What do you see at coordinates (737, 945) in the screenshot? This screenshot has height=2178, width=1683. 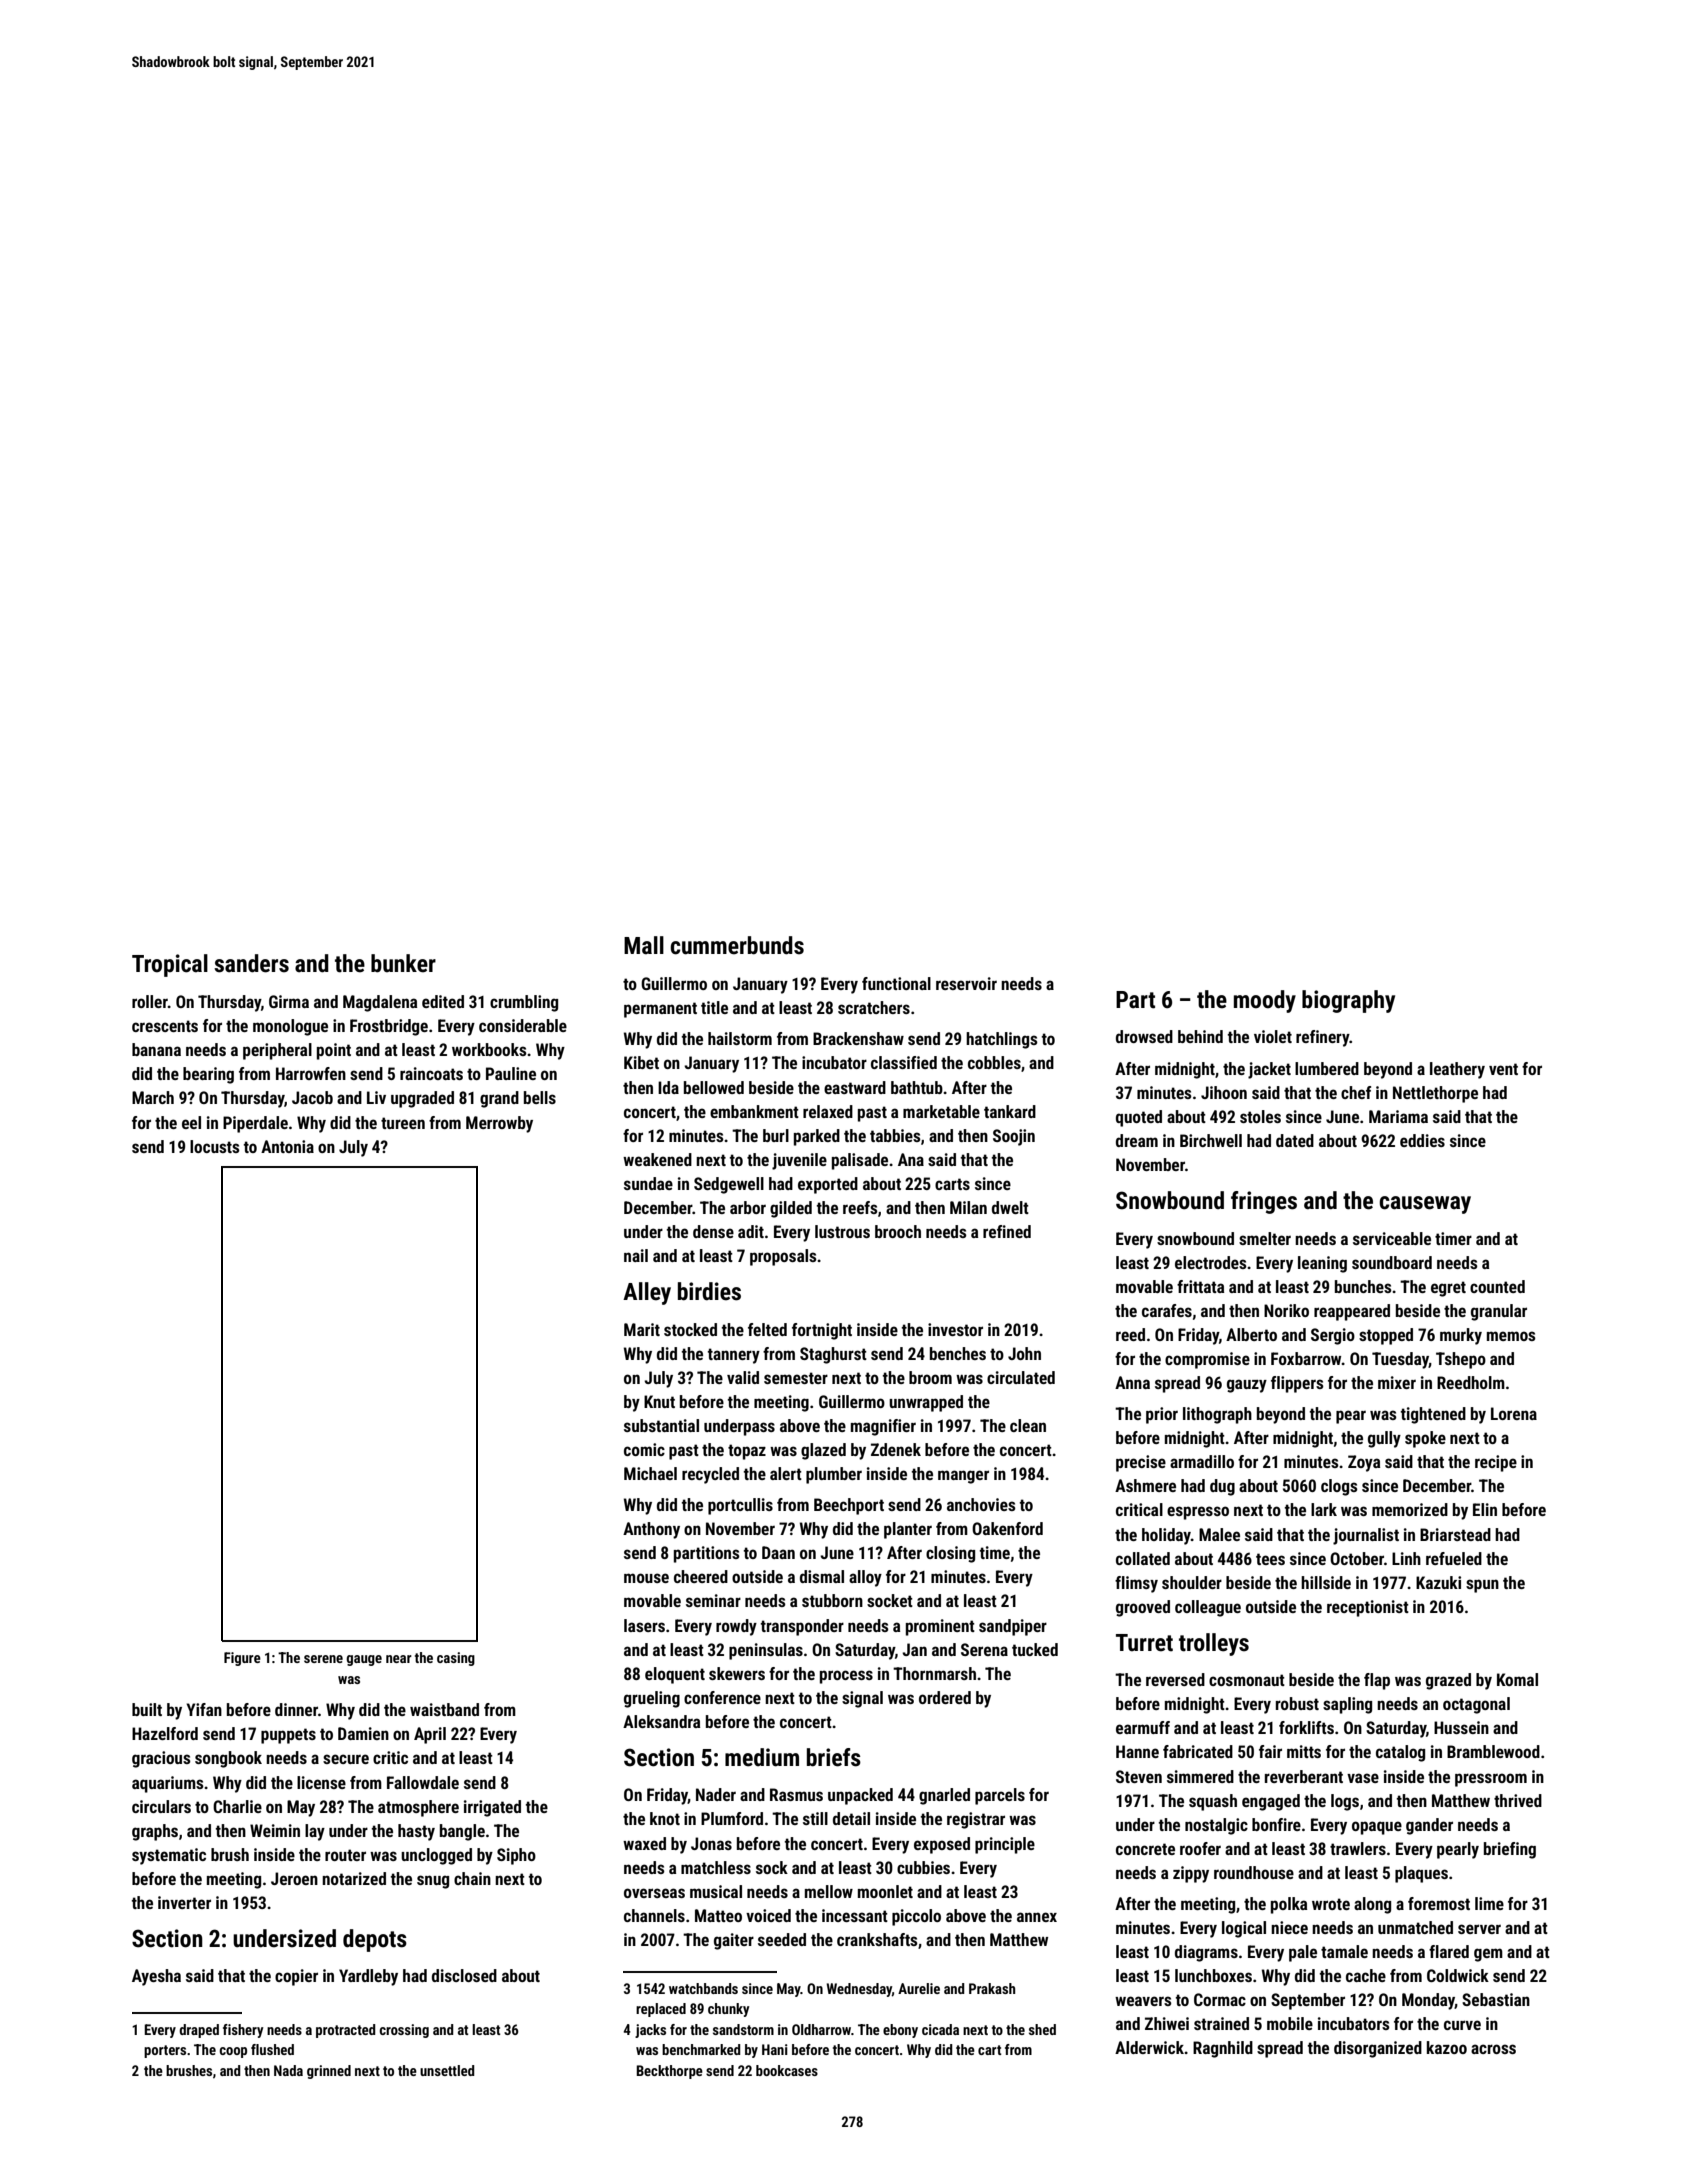 I see `cummerbunds` at bounding box center [737, 945].
